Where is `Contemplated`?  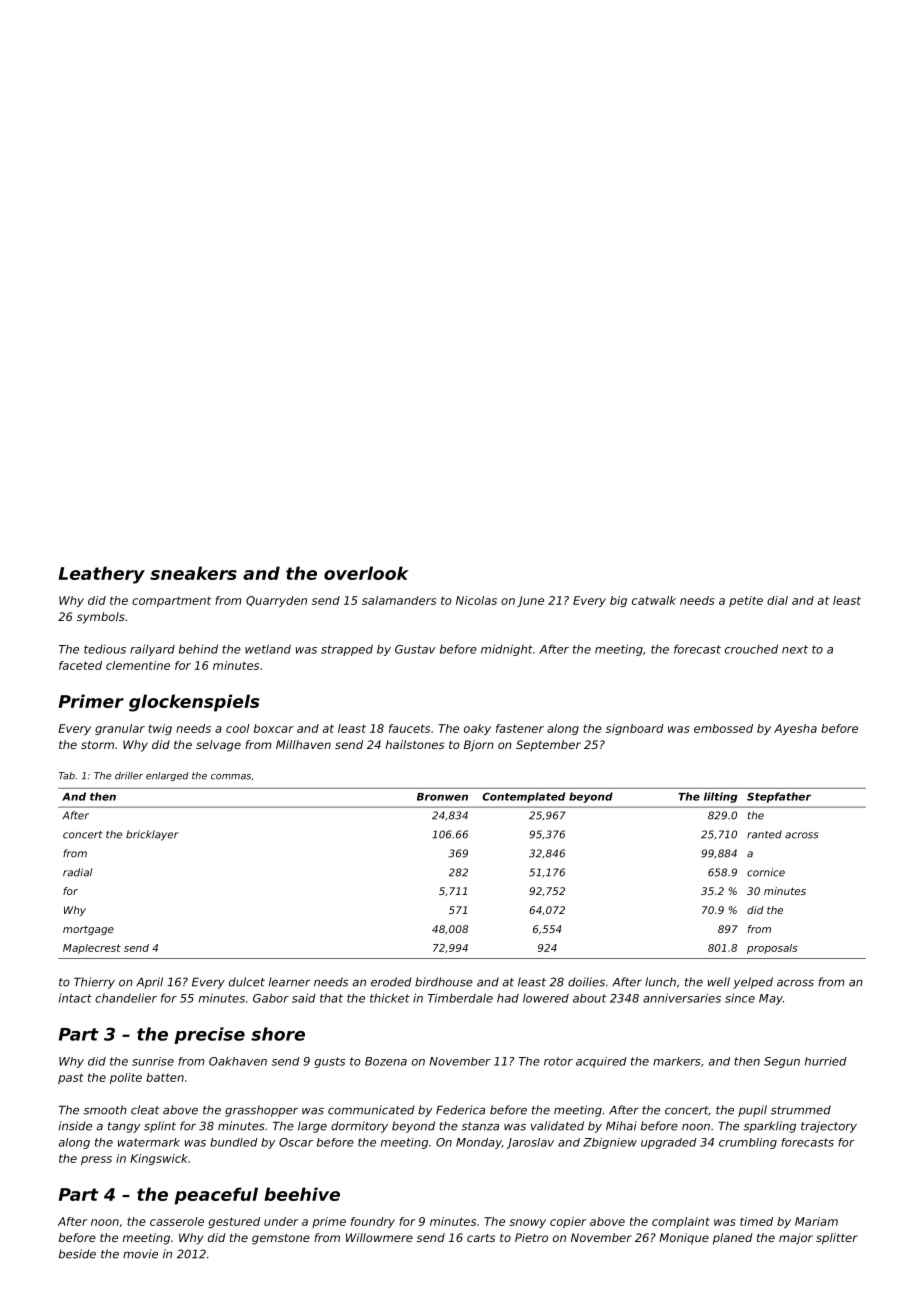 Contemplated is located at coordinates (523, 797).
